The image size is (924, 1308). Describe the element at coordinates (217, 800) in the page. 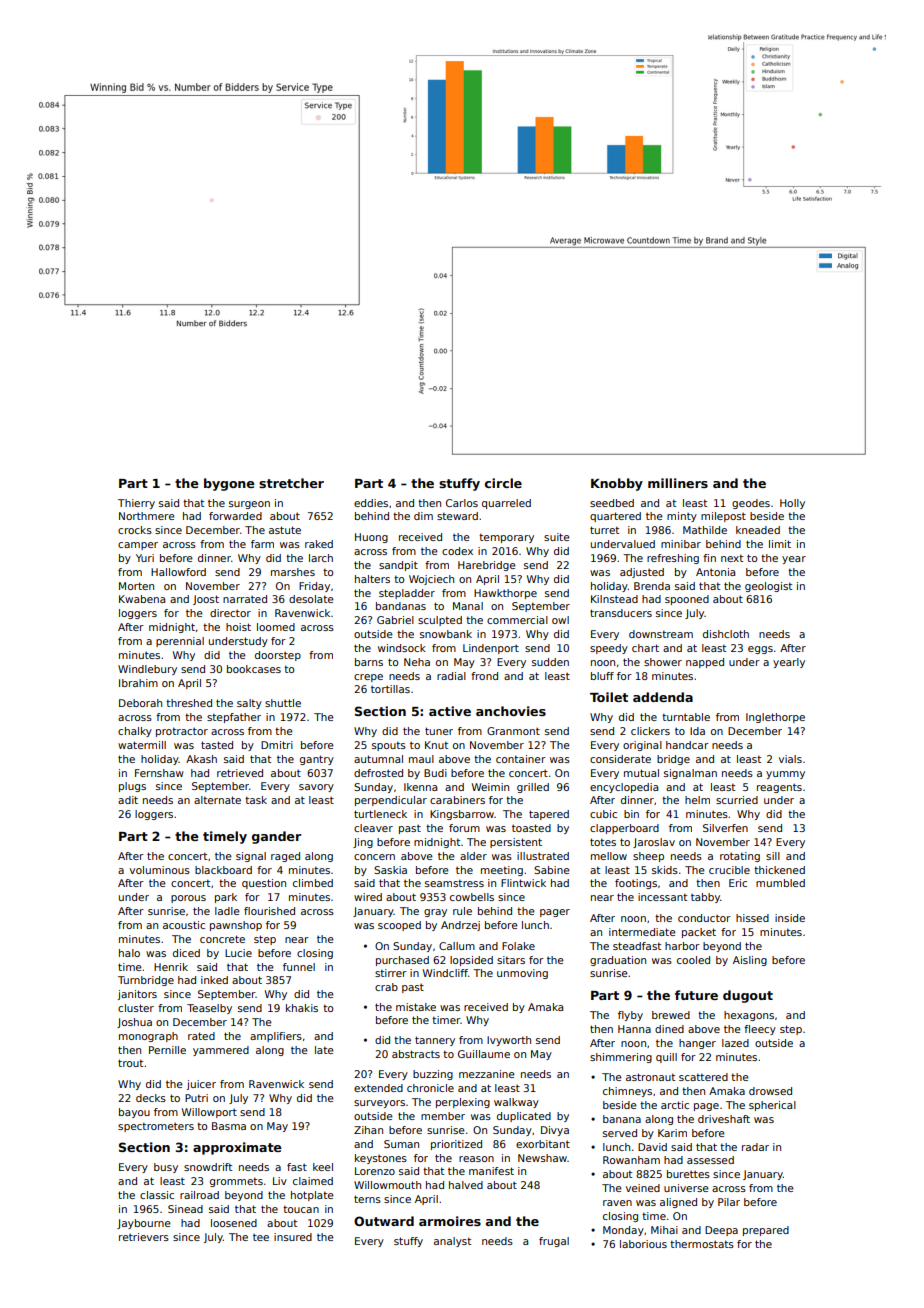

I see `alternate` at that location.
